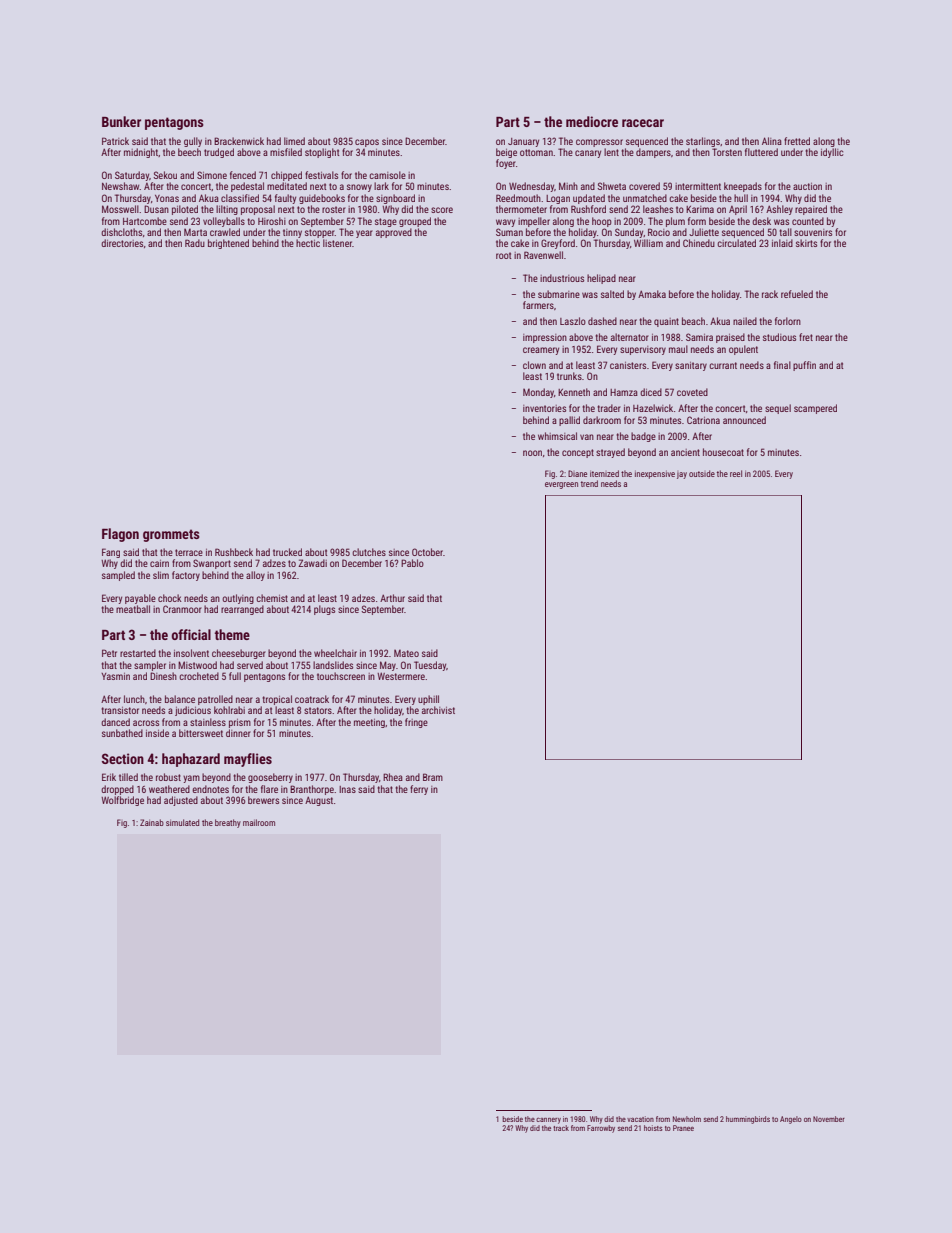 The height and width of the screenshot is (1233, 952). What do you see at coordinates (772, 141) in the screenshot?
I see `Alina` at bounding box center [772, 141].
